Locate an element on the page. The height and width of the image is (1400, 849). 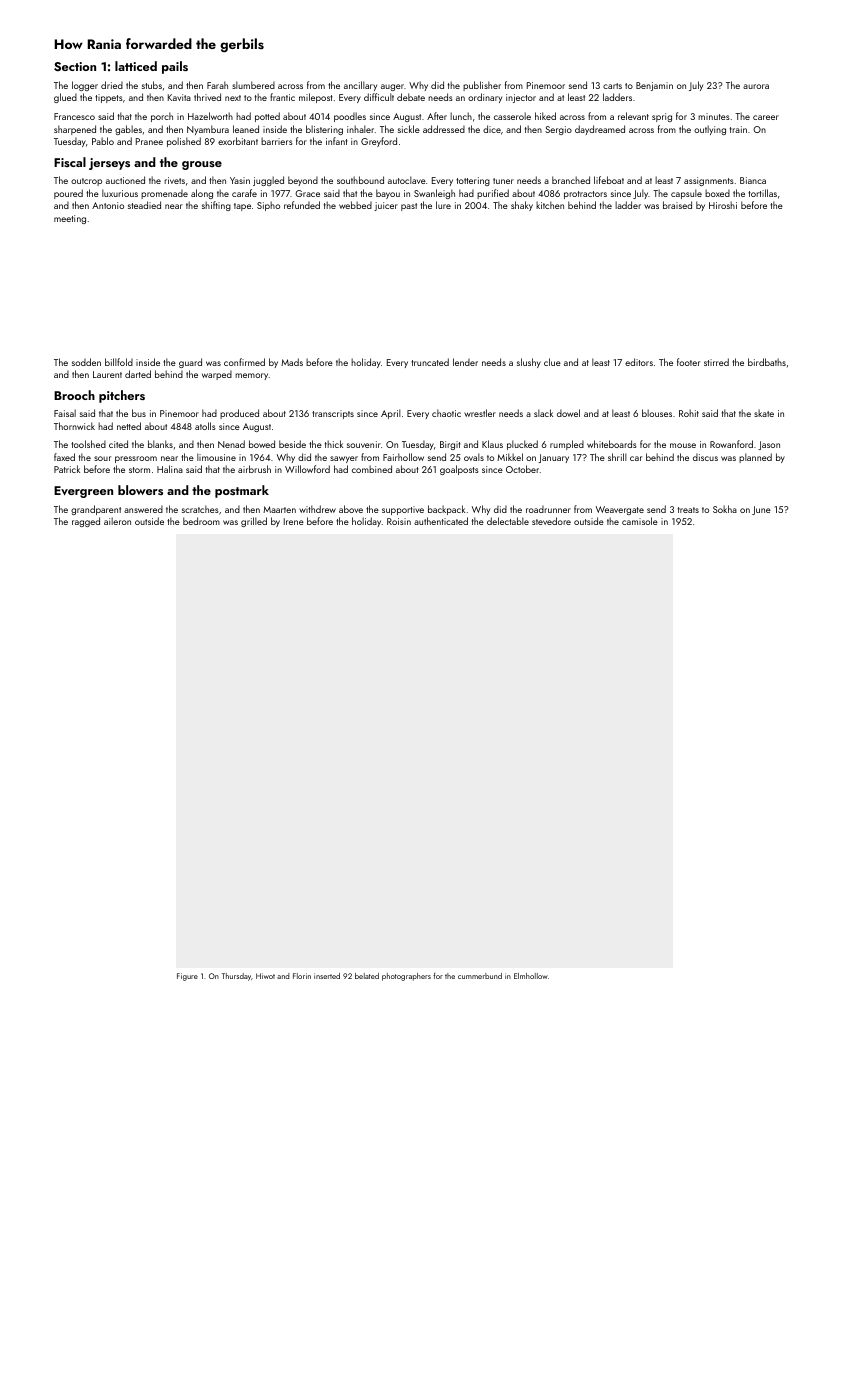
pails is located at coordinates (175, 67).
